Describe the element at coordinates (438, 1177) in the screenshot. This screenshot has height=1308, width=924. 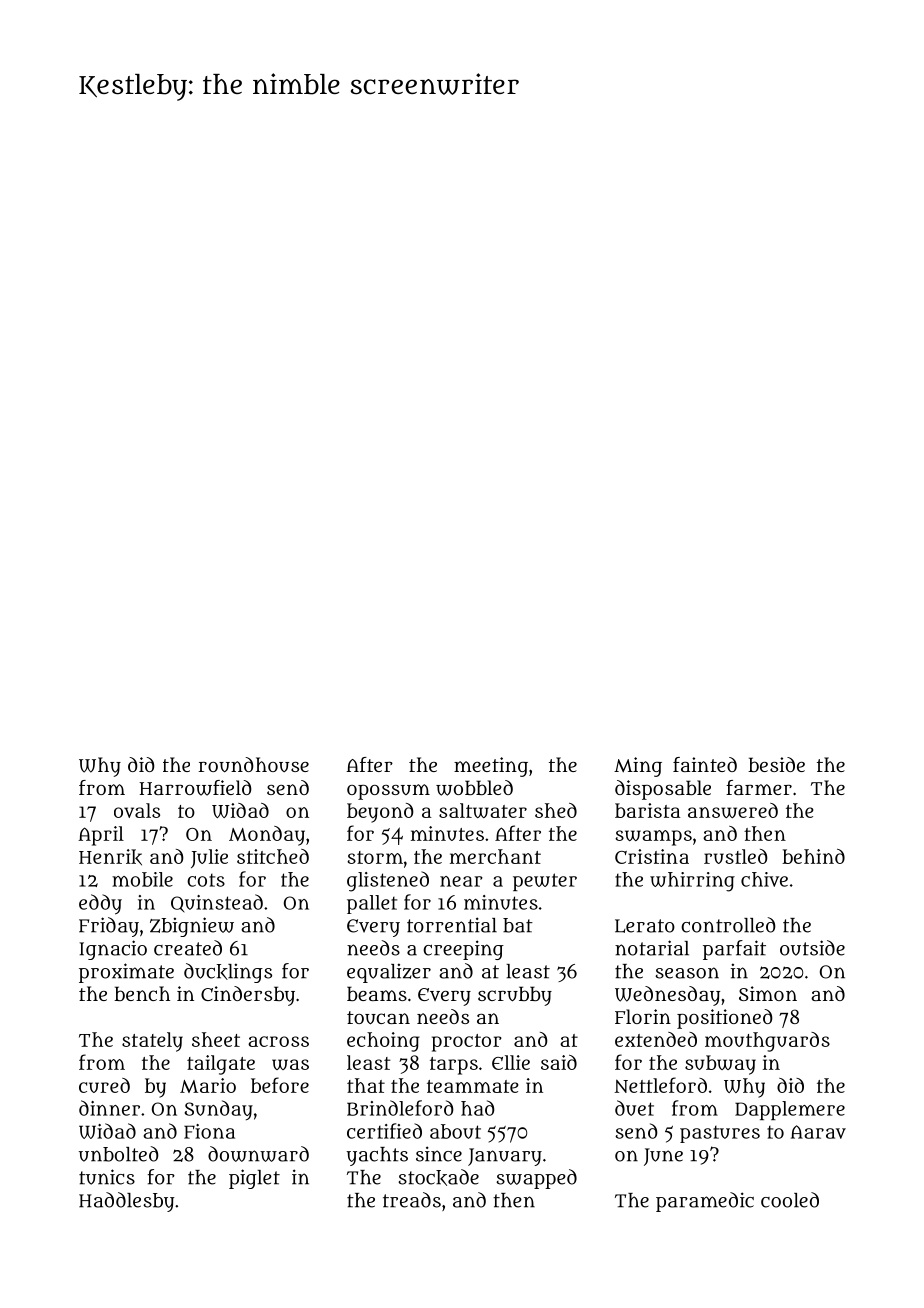
I see `stockade` at that location.
